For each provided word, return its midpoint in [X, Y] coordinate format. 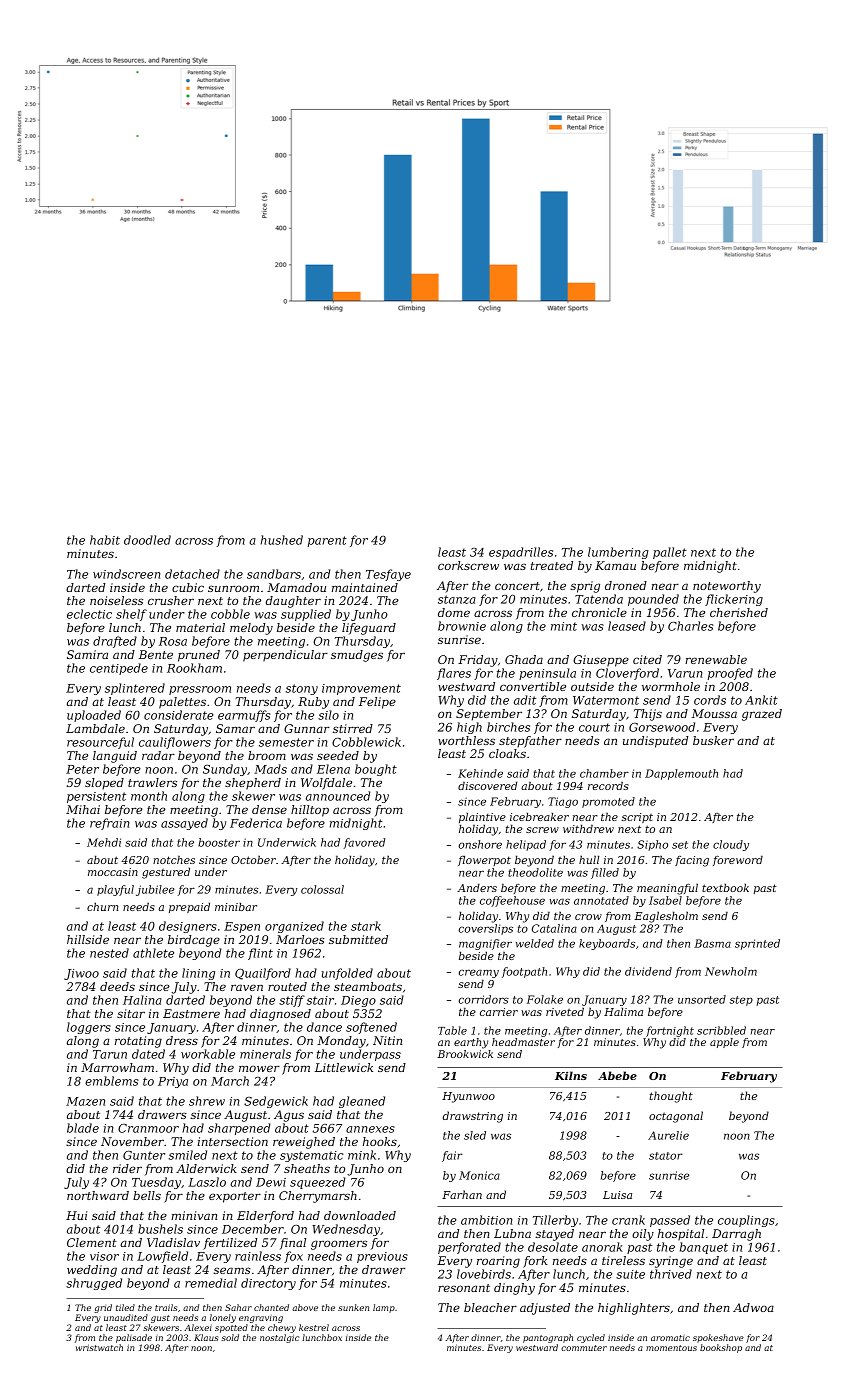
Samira [87, 654]
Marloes [300, 939]
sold [230, 1337]
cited [647, 659]
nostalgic [279, 1338]
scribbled [721, 1030]
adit [525, 700]
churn [103, 906]
